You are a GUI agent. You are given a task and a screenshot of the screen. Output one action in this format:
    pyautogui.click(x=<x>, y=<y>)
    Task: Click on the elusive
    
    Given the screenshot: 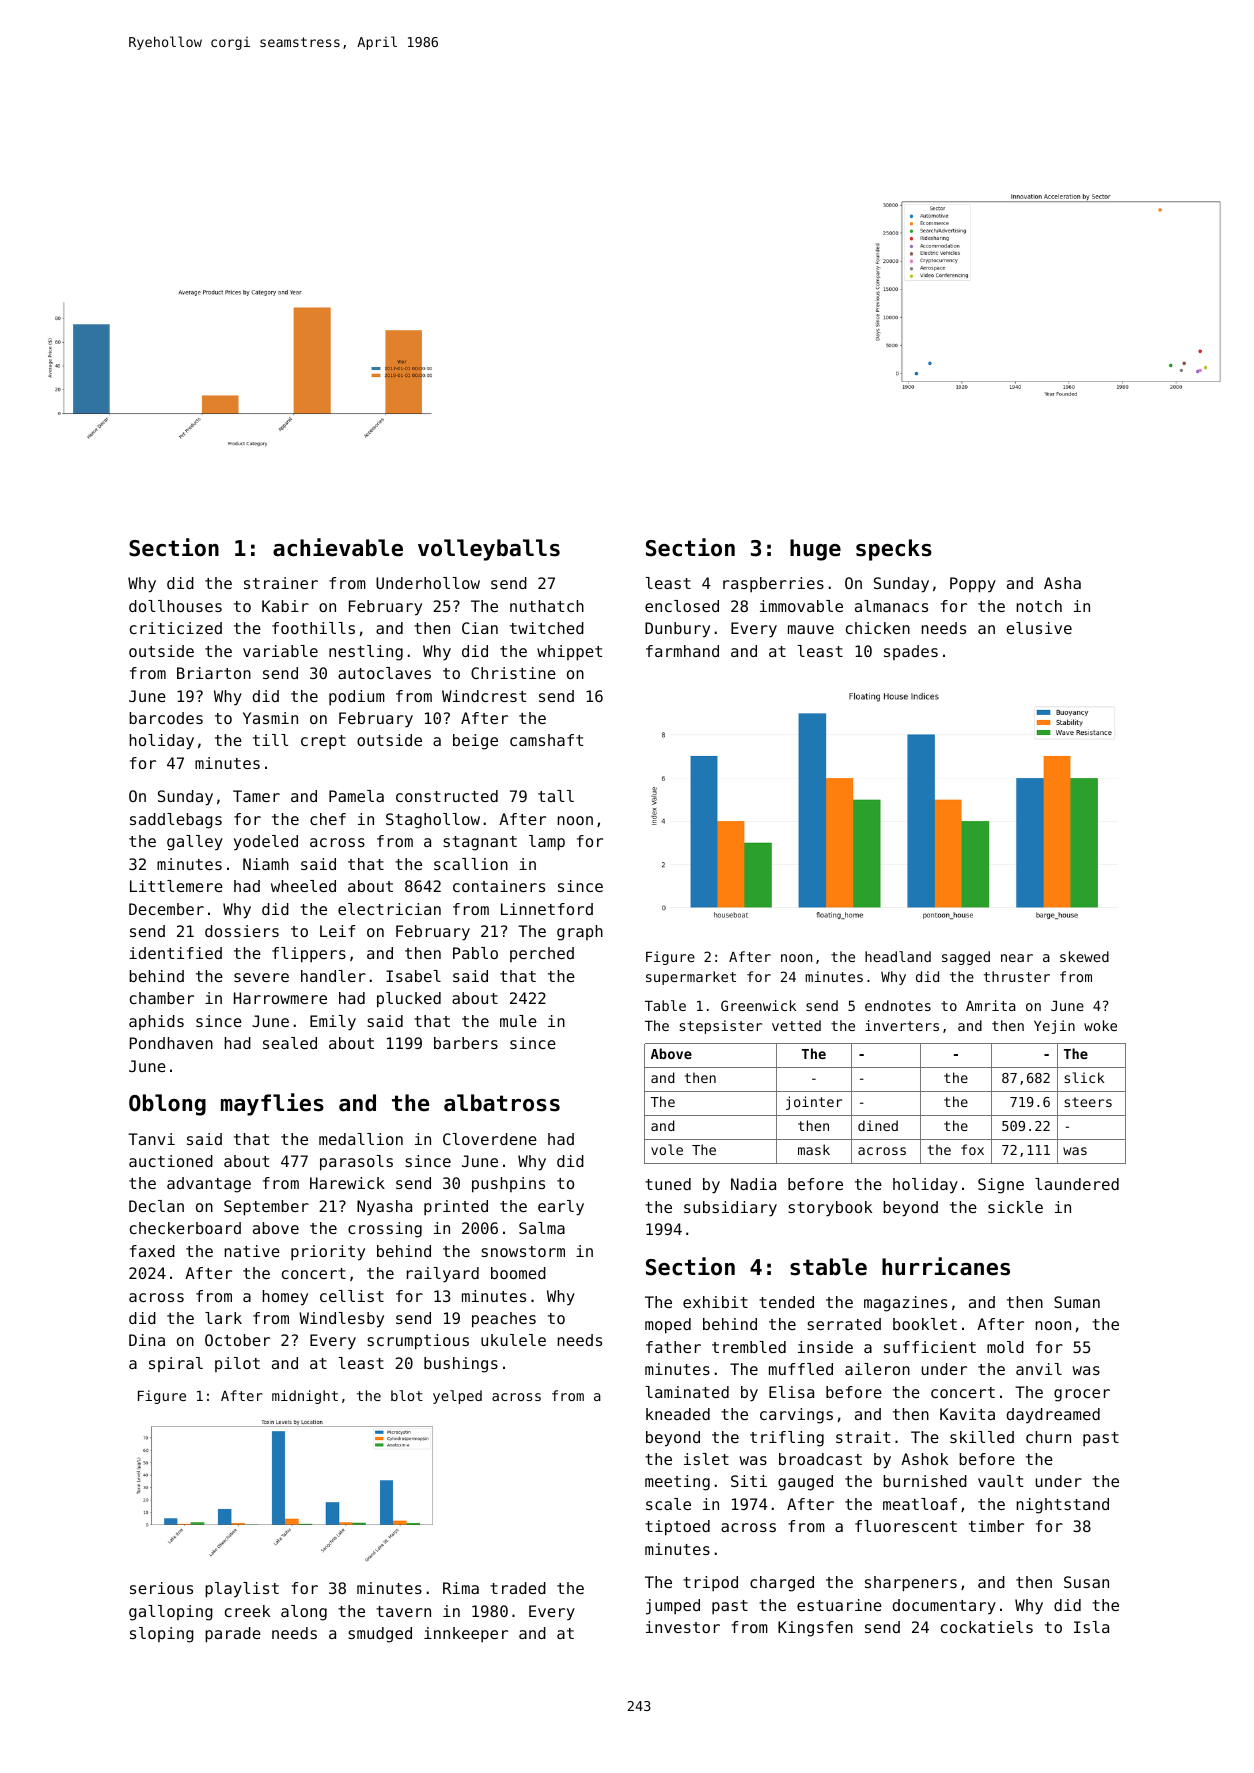 What is the action you would take?
    pyautogui.click(x=1039, y=628)
